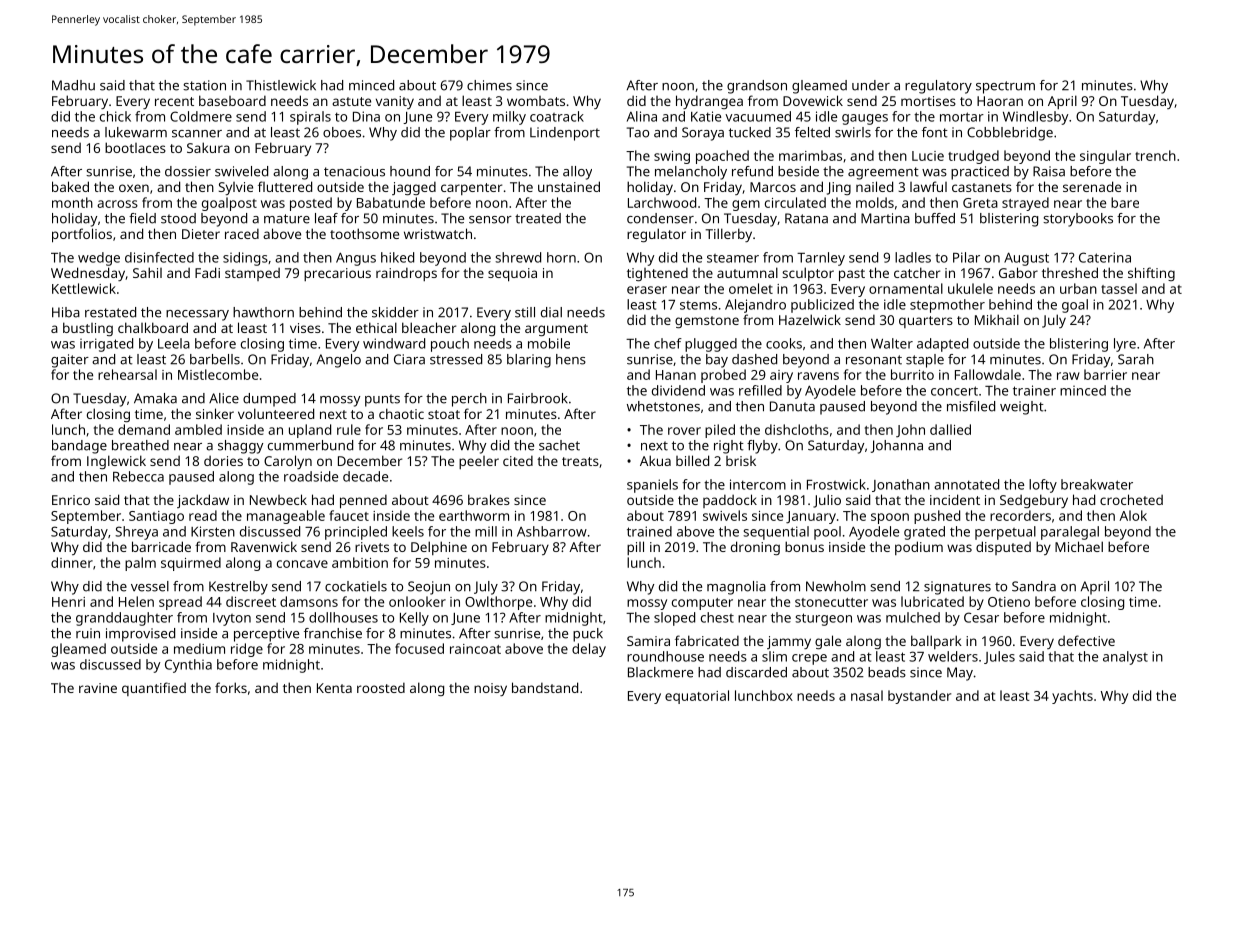  I want to click on barbells, so click(215, 359).
